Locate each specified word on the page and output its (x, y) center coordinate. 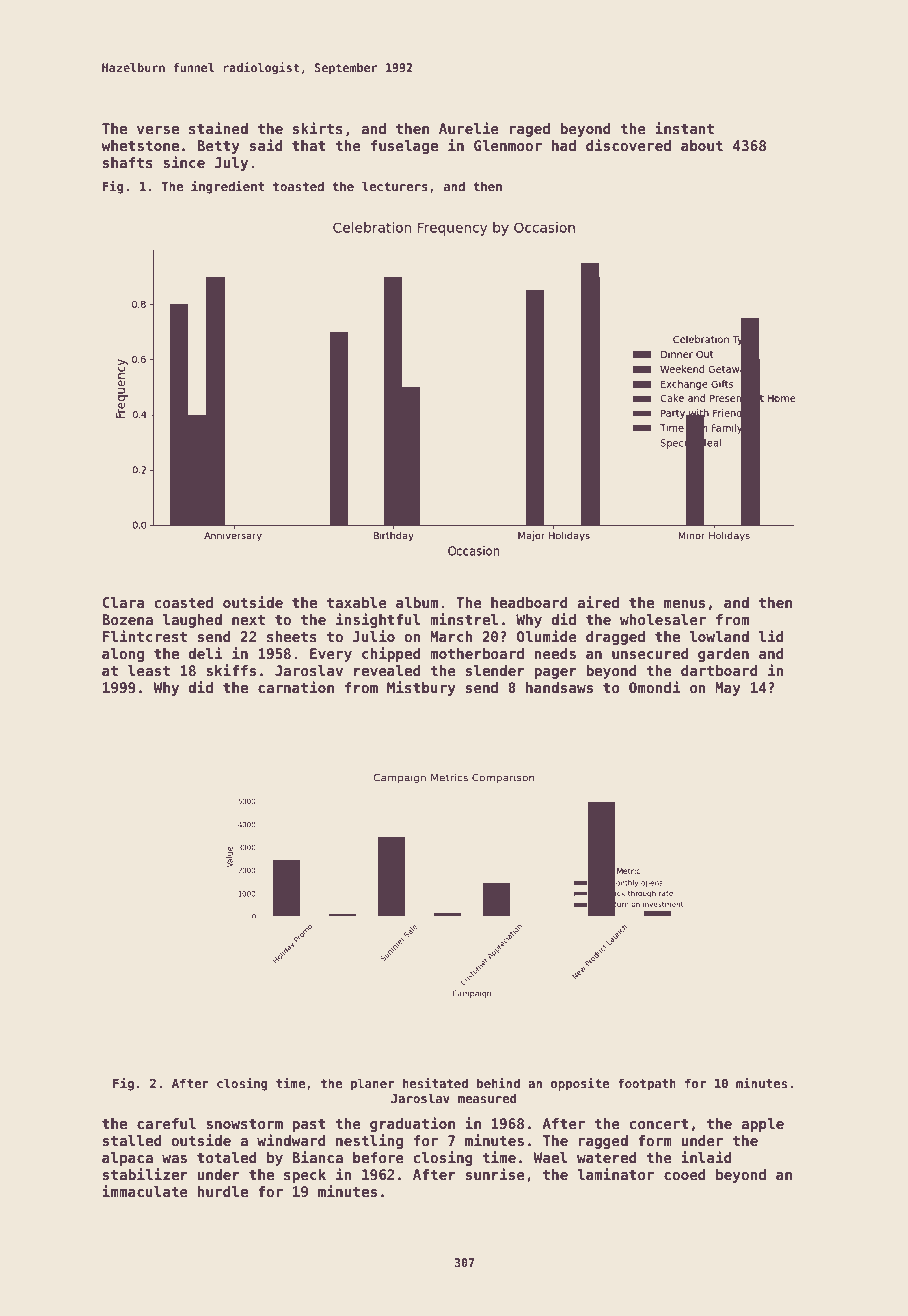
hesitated (435, 1083)
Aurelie (469, 128)
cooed (685, 1174)
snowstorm (244, 1124)
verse (158, 130)
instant (684, 128)
